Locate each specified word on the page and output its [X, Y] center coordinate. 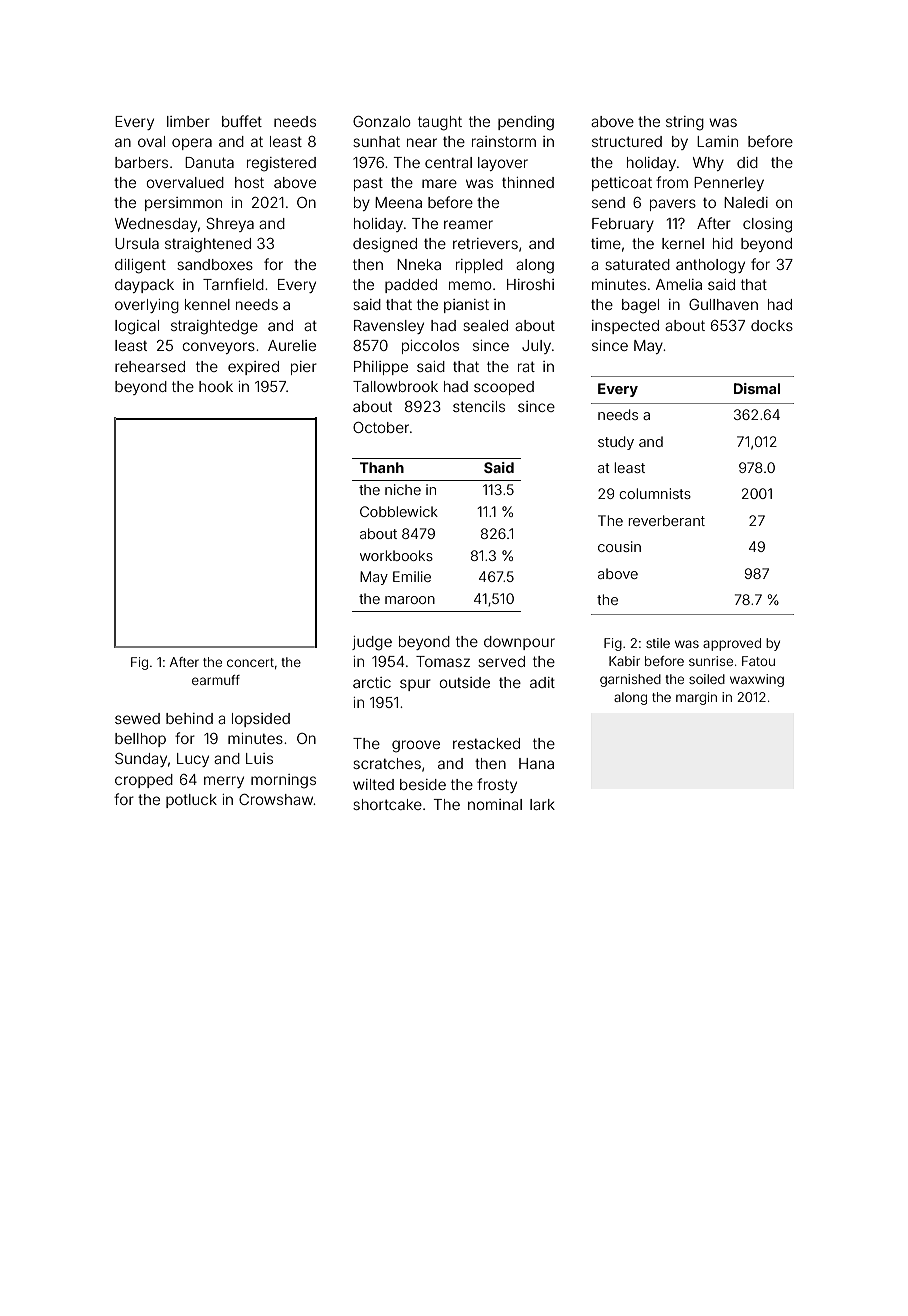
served [501, 661]
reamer [468, 224]
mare [439, 183]
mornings [283, 781]
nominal [495, 804]
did [747, 162]
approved [732, 644]
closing [767, 225]
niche [403, 489]
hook [216, 386]
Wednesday [156, 225]
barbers [141, 162]
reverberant [667, 520]
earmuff [216, 680]
